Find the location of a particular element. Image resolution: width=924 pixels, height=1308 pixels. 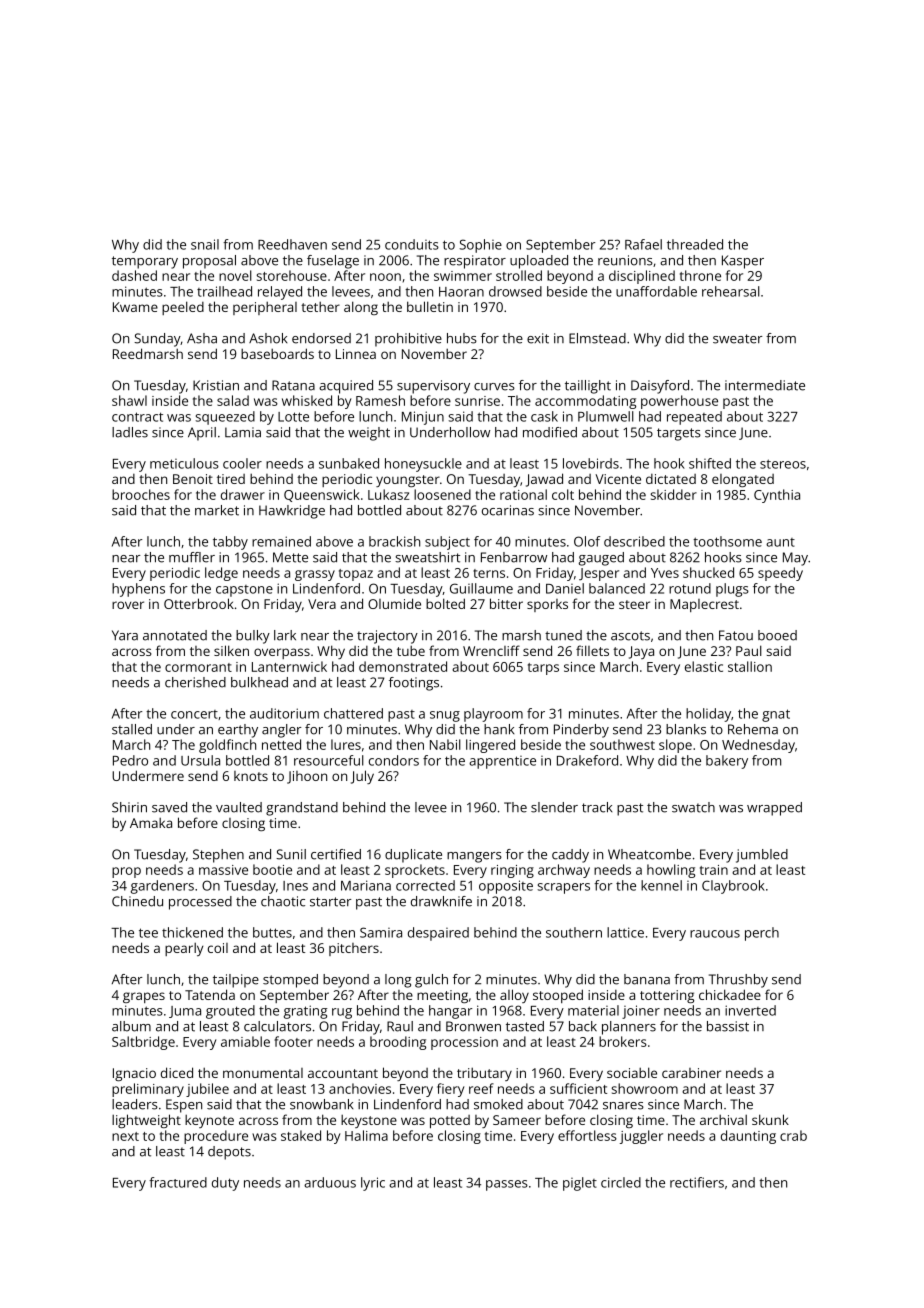

salad is located at coordinates (233, 400).
